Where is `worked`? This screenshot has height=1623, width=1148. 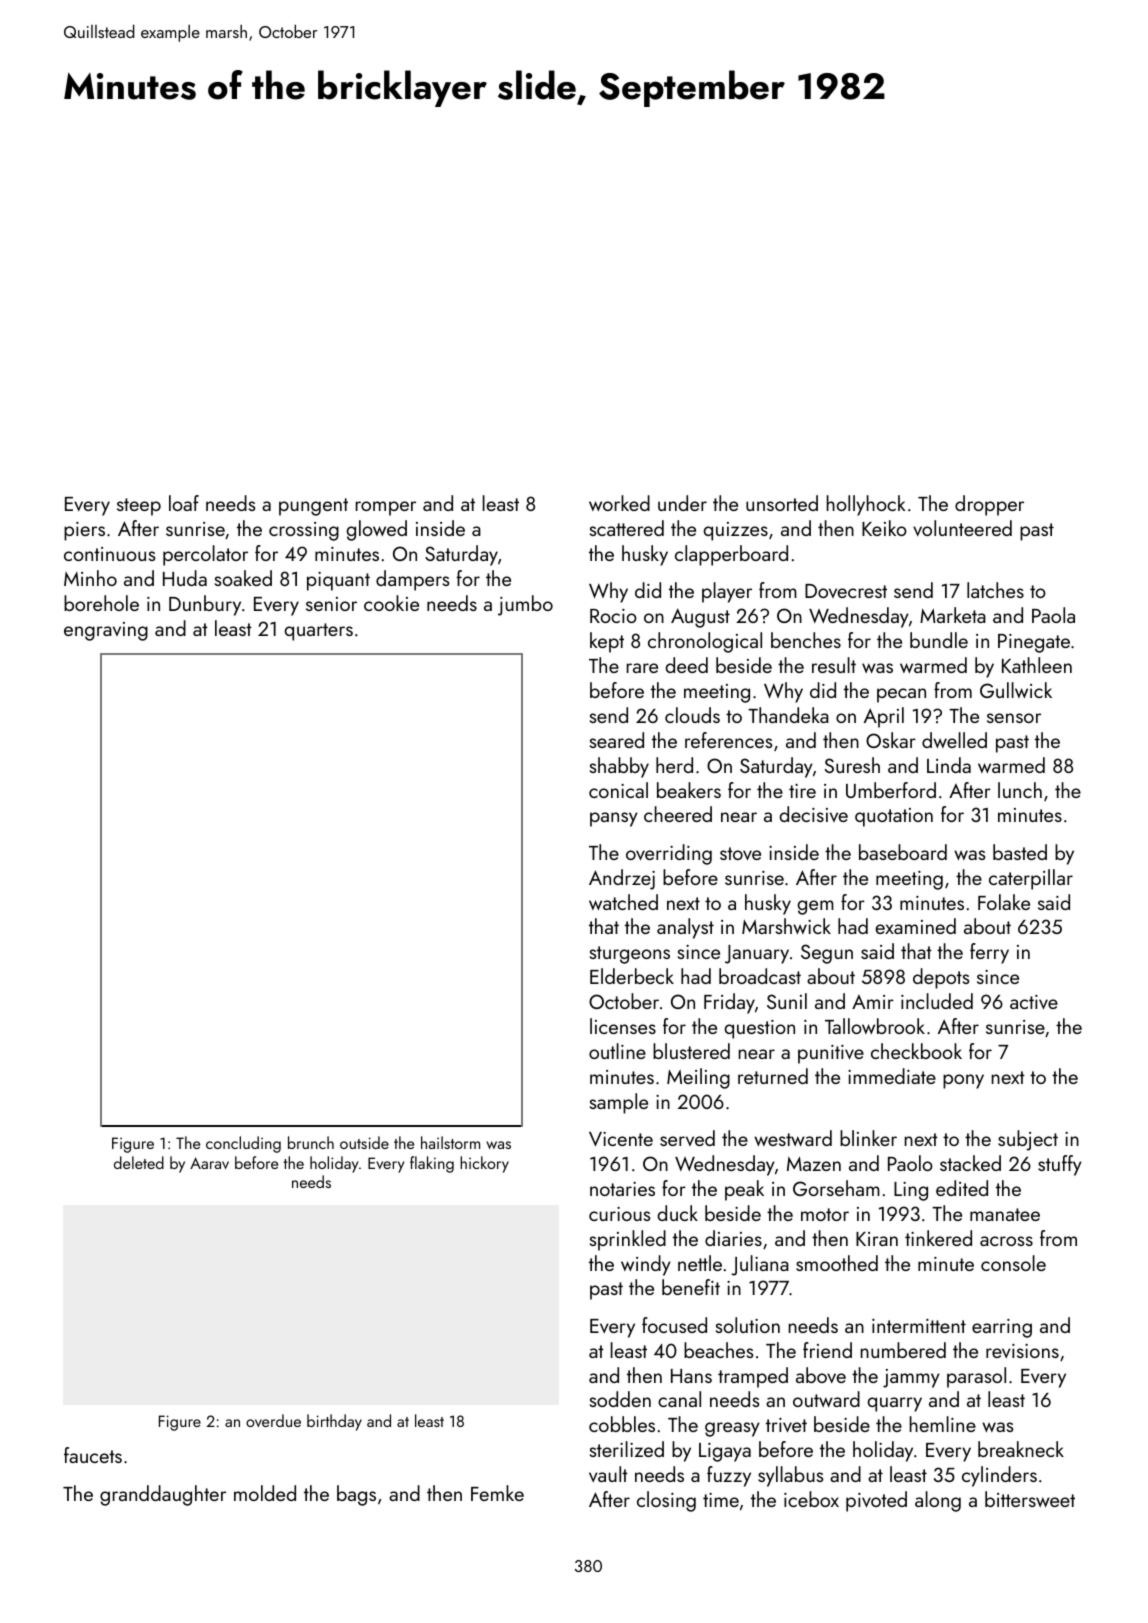 worked is located at coordinates (619, 503).
